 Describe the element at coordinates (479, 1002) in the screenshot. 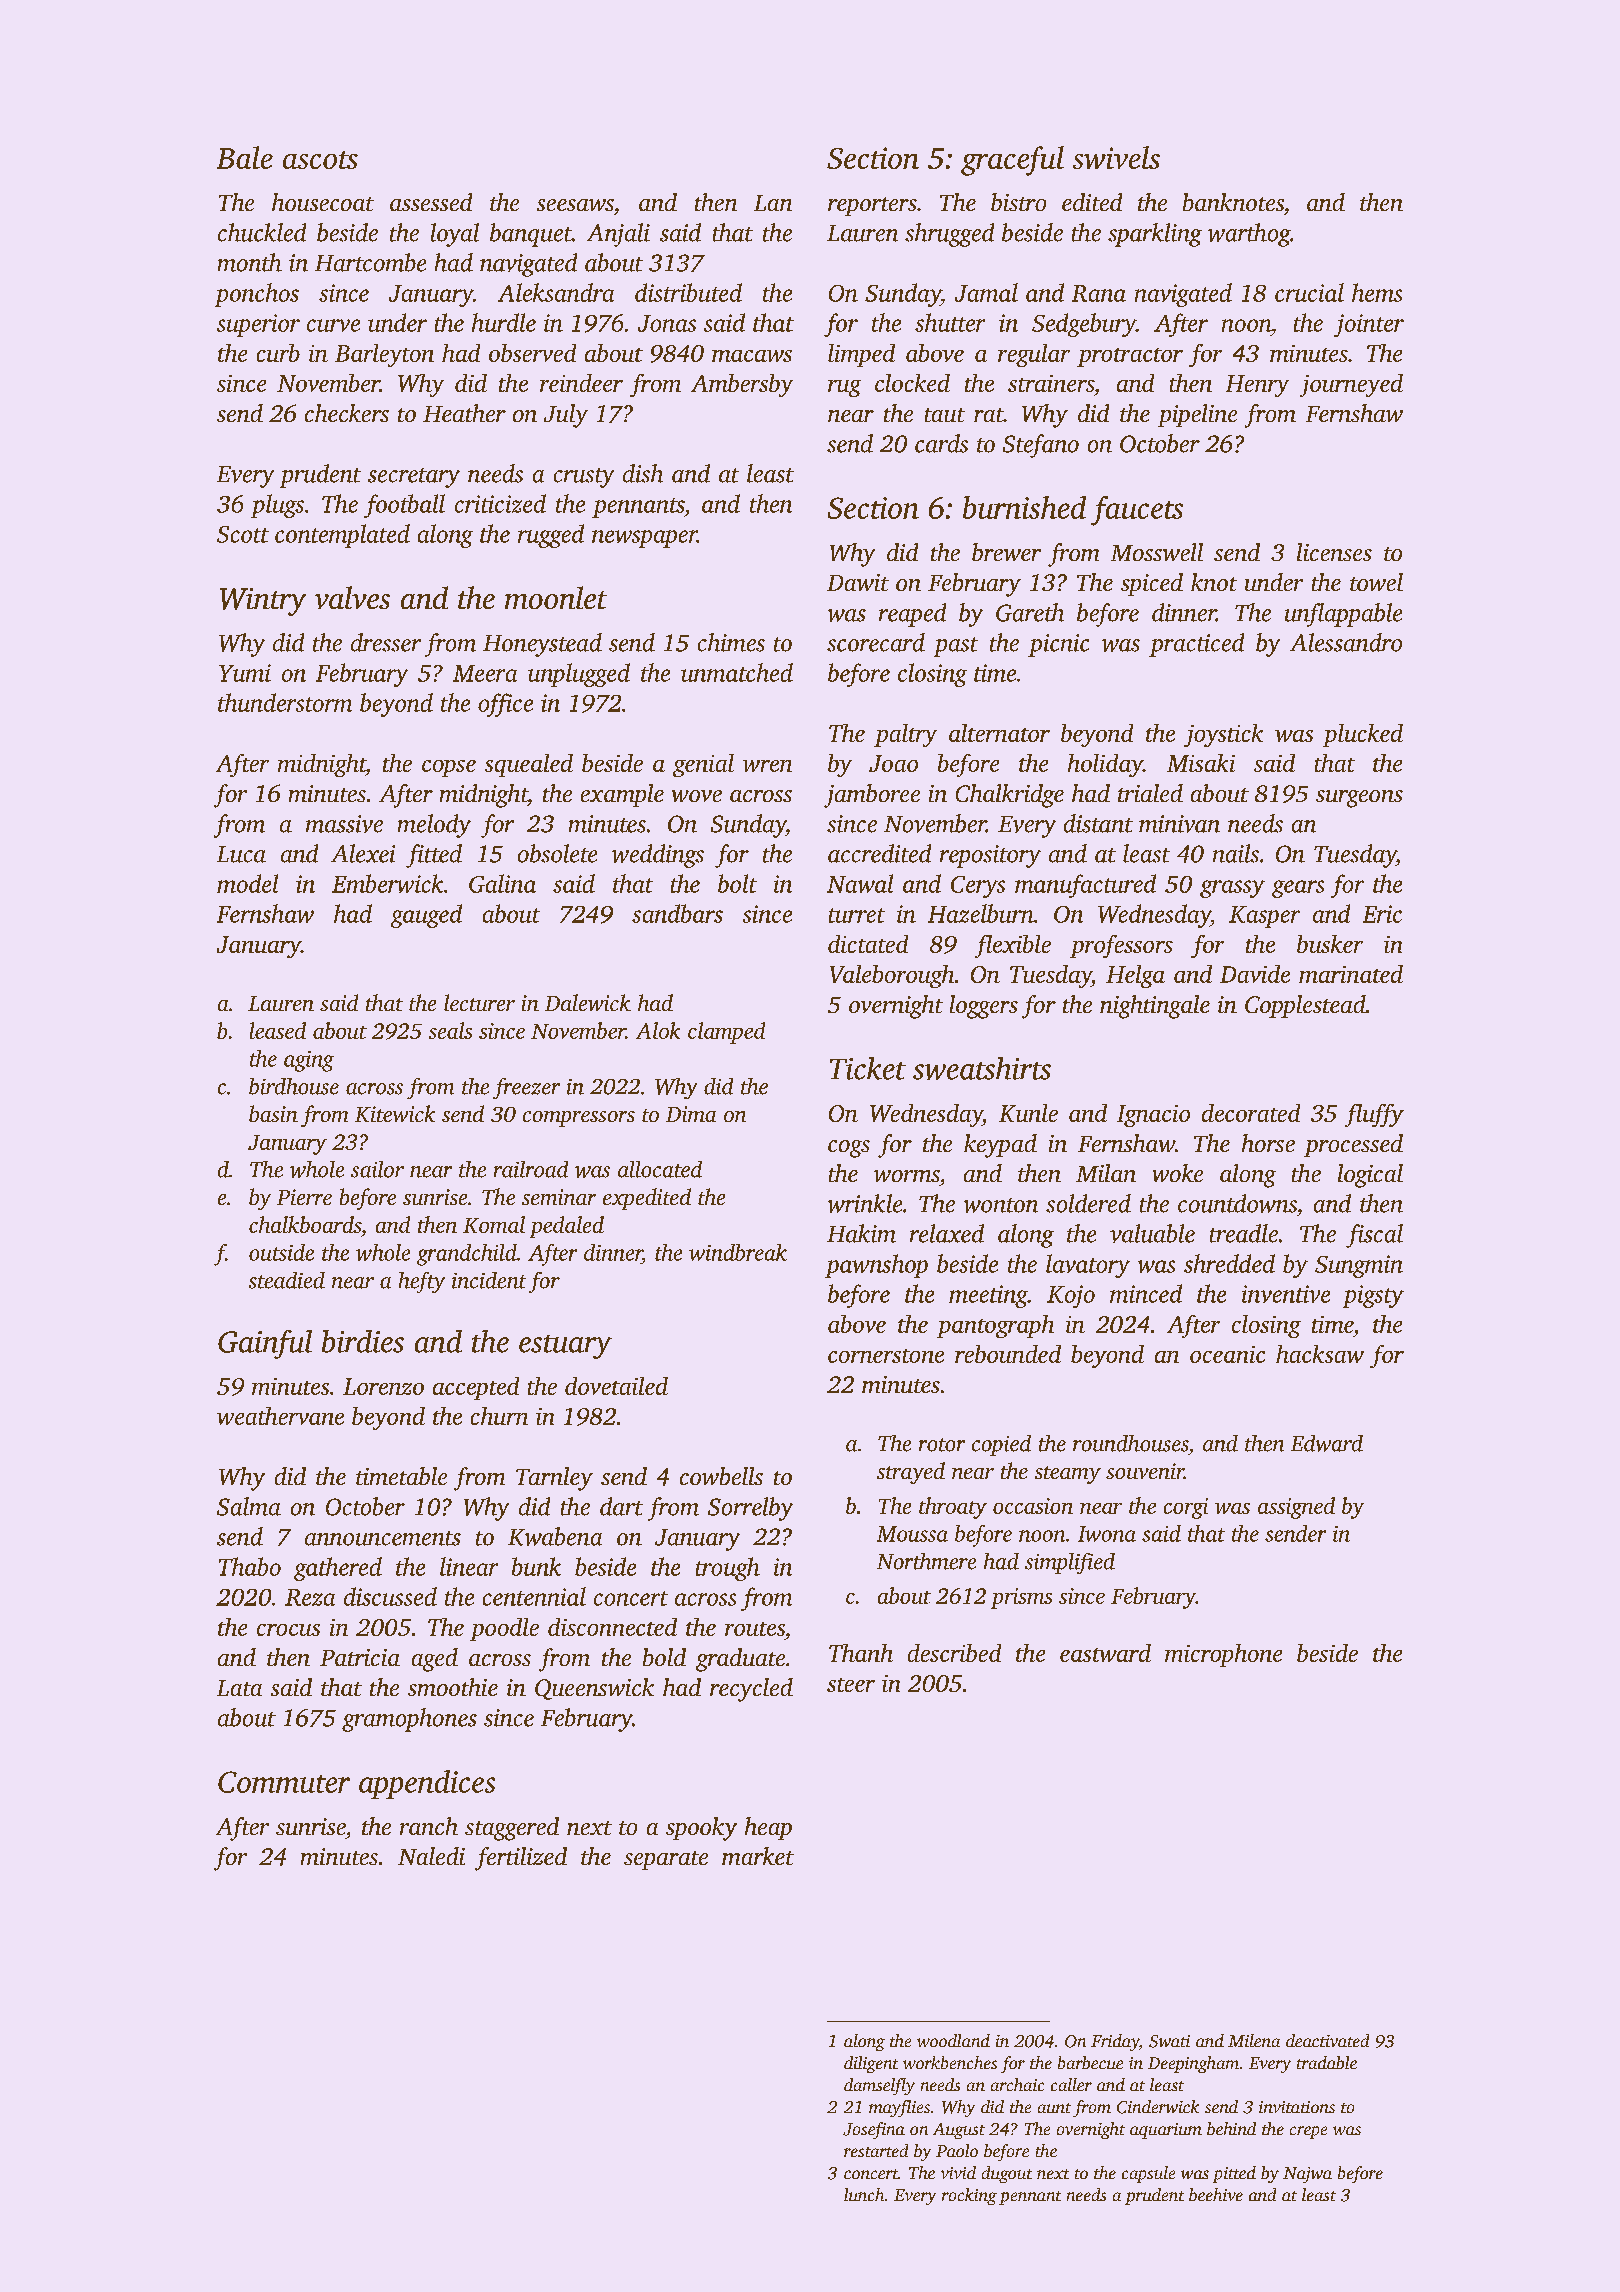

I see `lecturer` at that location.
